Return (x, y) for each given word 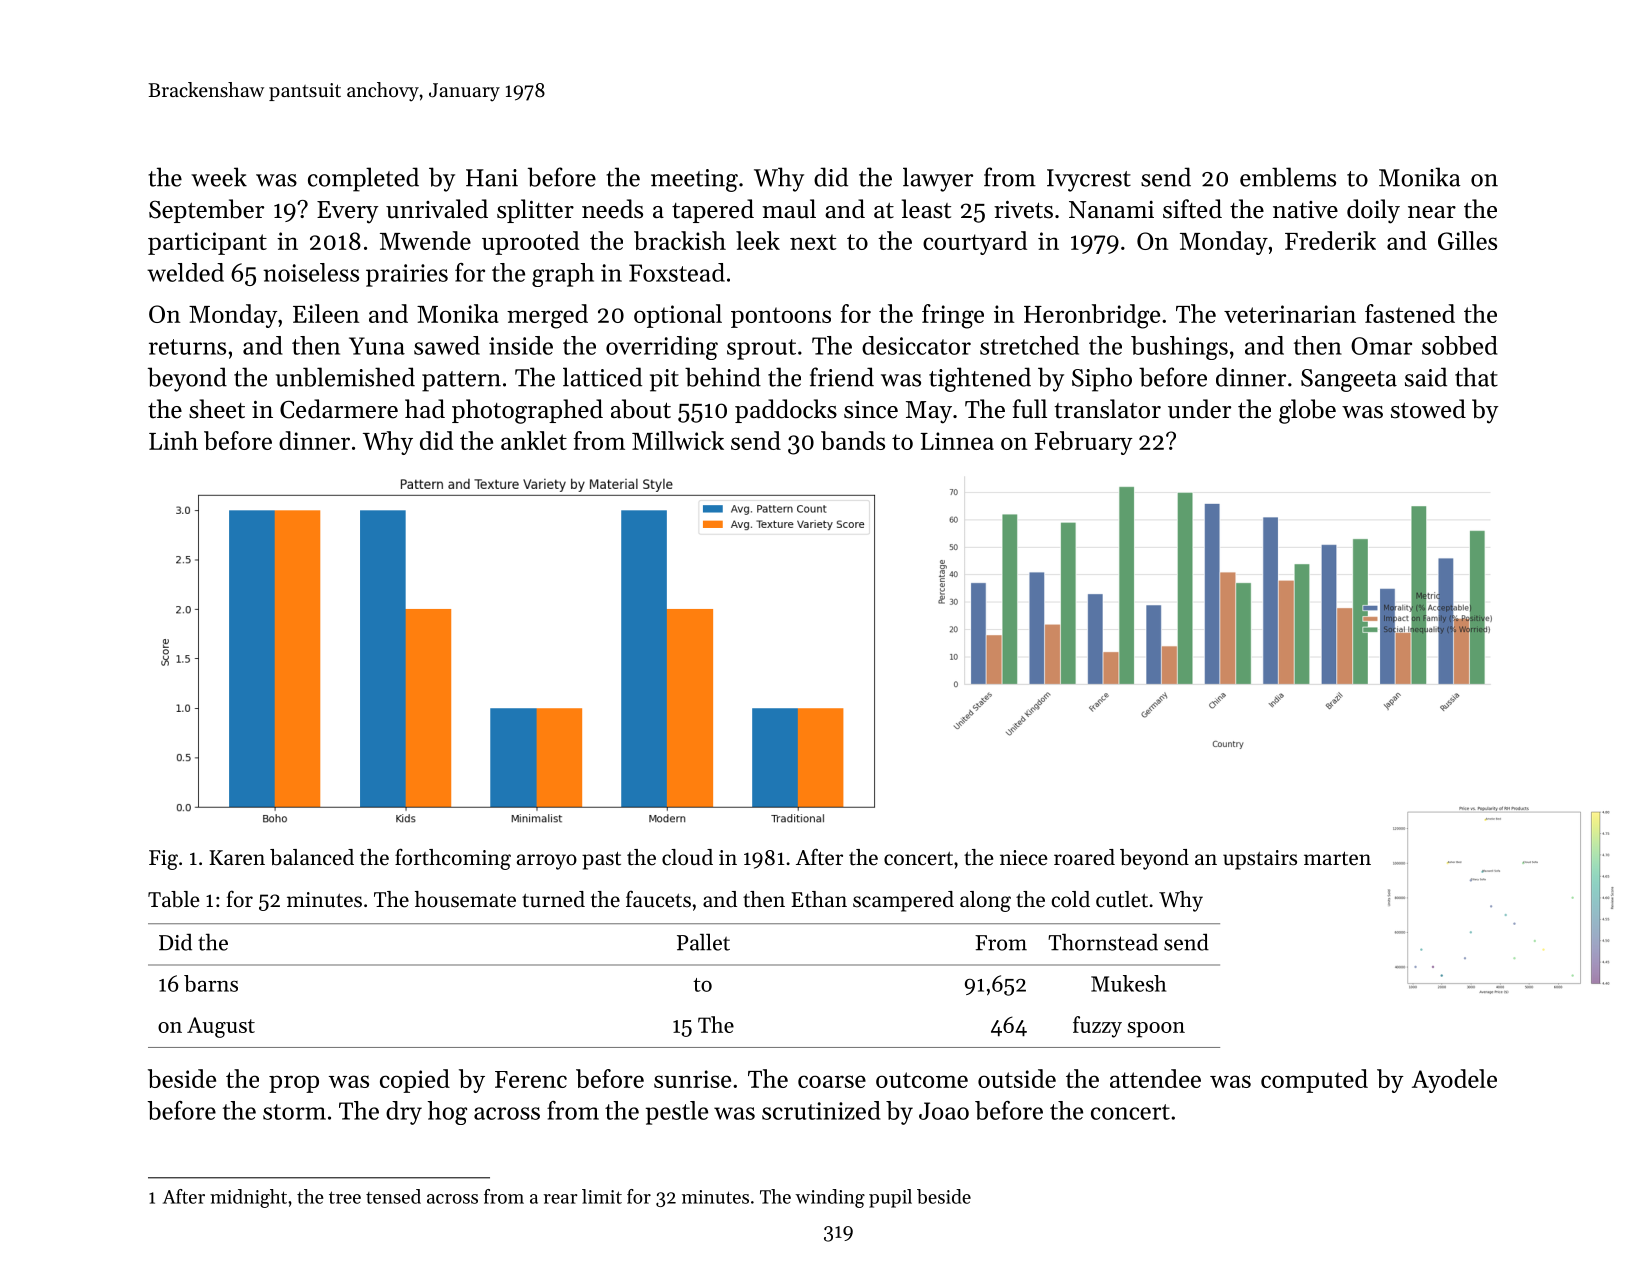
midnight (248, 1198)
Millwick (678, 440)
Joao (944, 1111)
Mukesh (1128, 983)
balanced (312, 857)
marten (1337, 858)
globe (1307, 411)
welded (185, 272)
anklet (534, 440)
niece (1023, 858)
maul (789, 209)
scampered (903, 901)
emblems (1288, 177)
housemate (465, 899)
